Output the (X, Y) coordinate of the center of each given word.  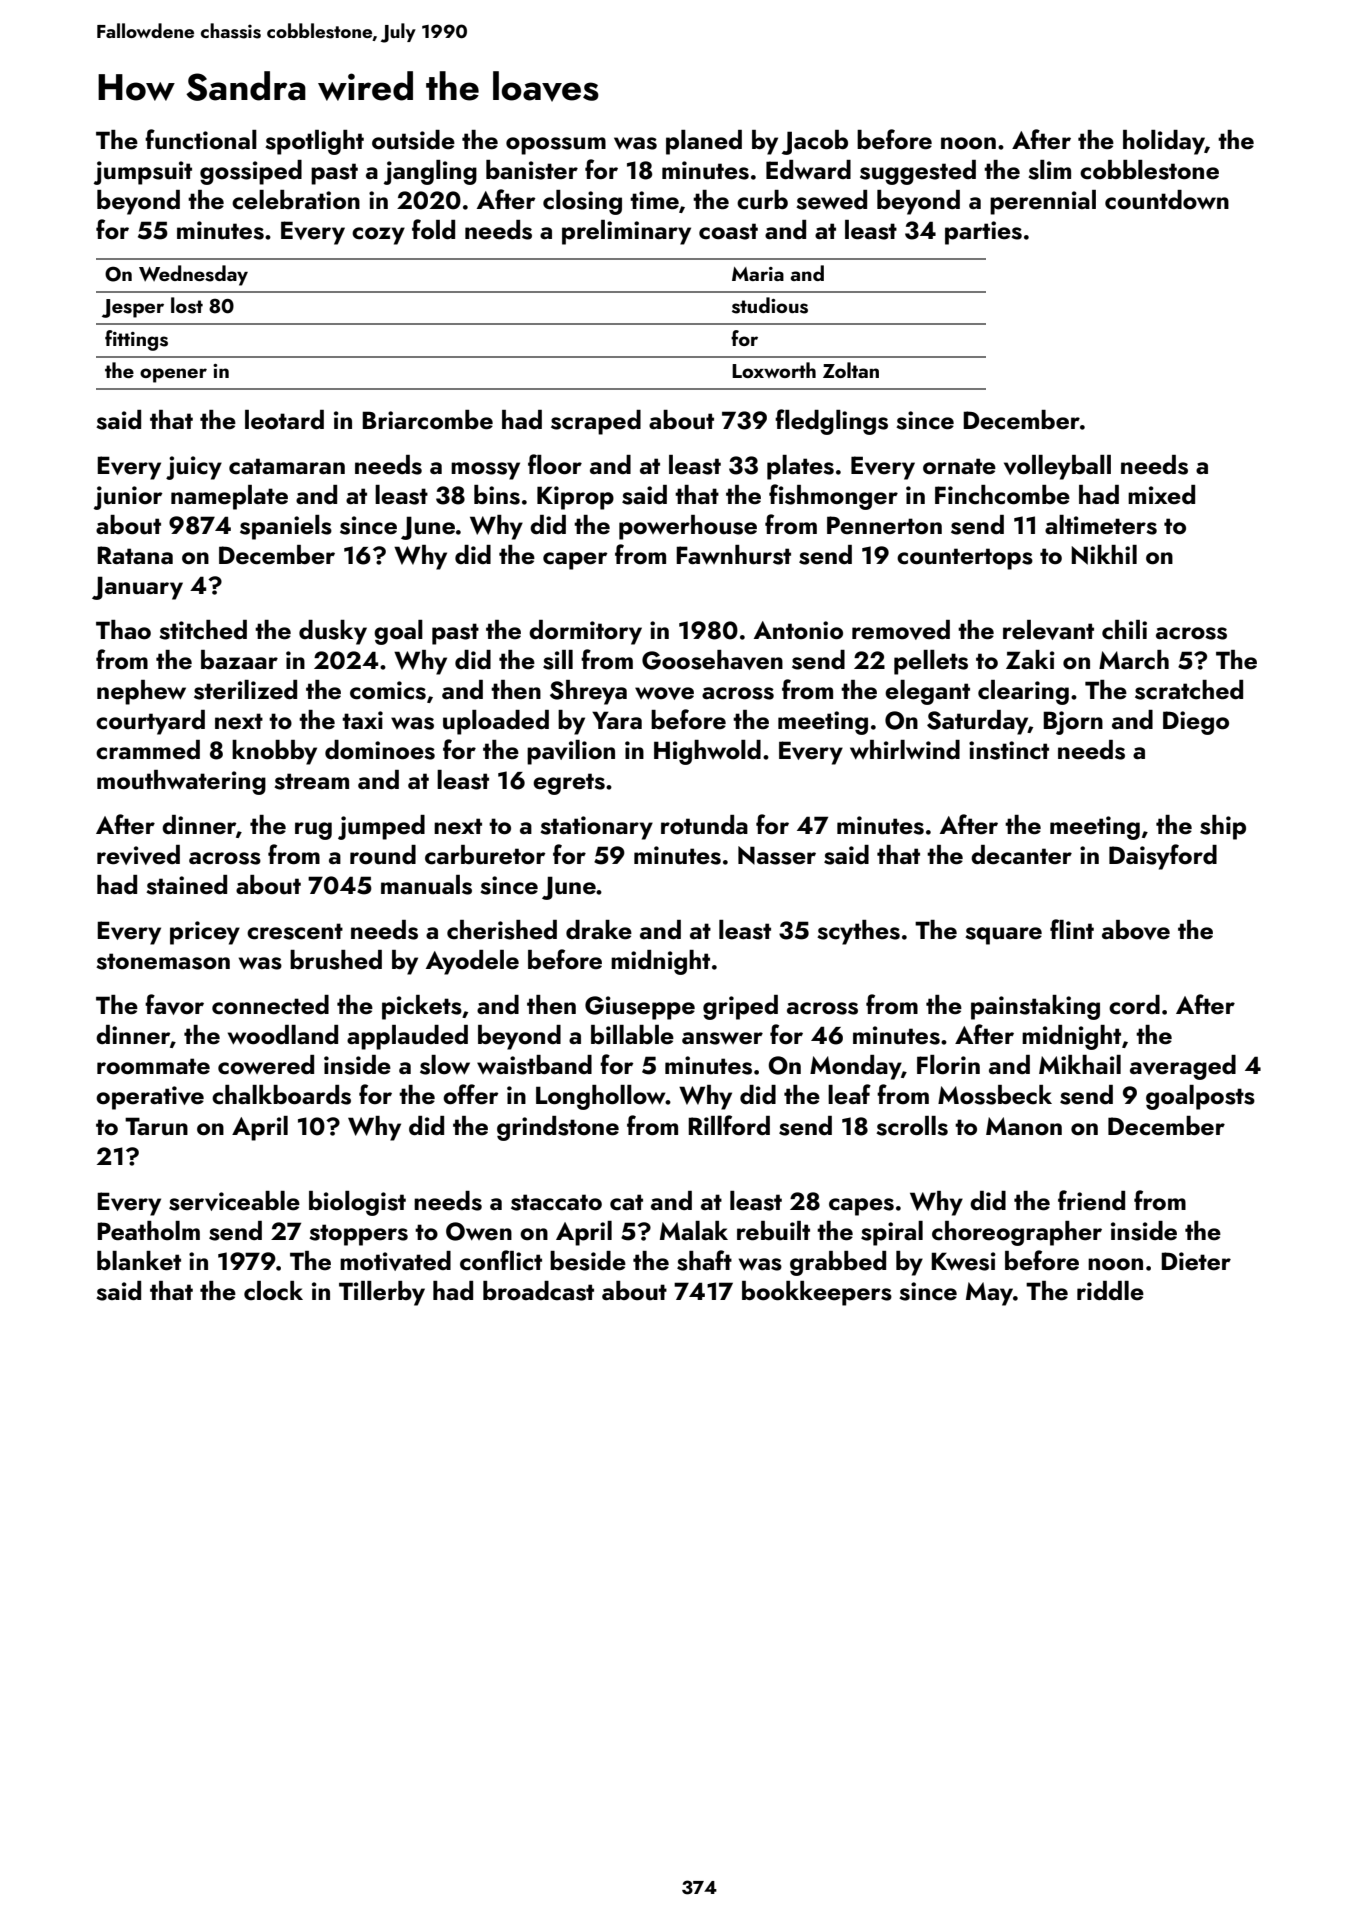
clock (273, 1291)
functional (201, 139)
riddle (1110, 1291)
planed (704, 142)
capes (861, 1207)
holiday (1164, 142)
